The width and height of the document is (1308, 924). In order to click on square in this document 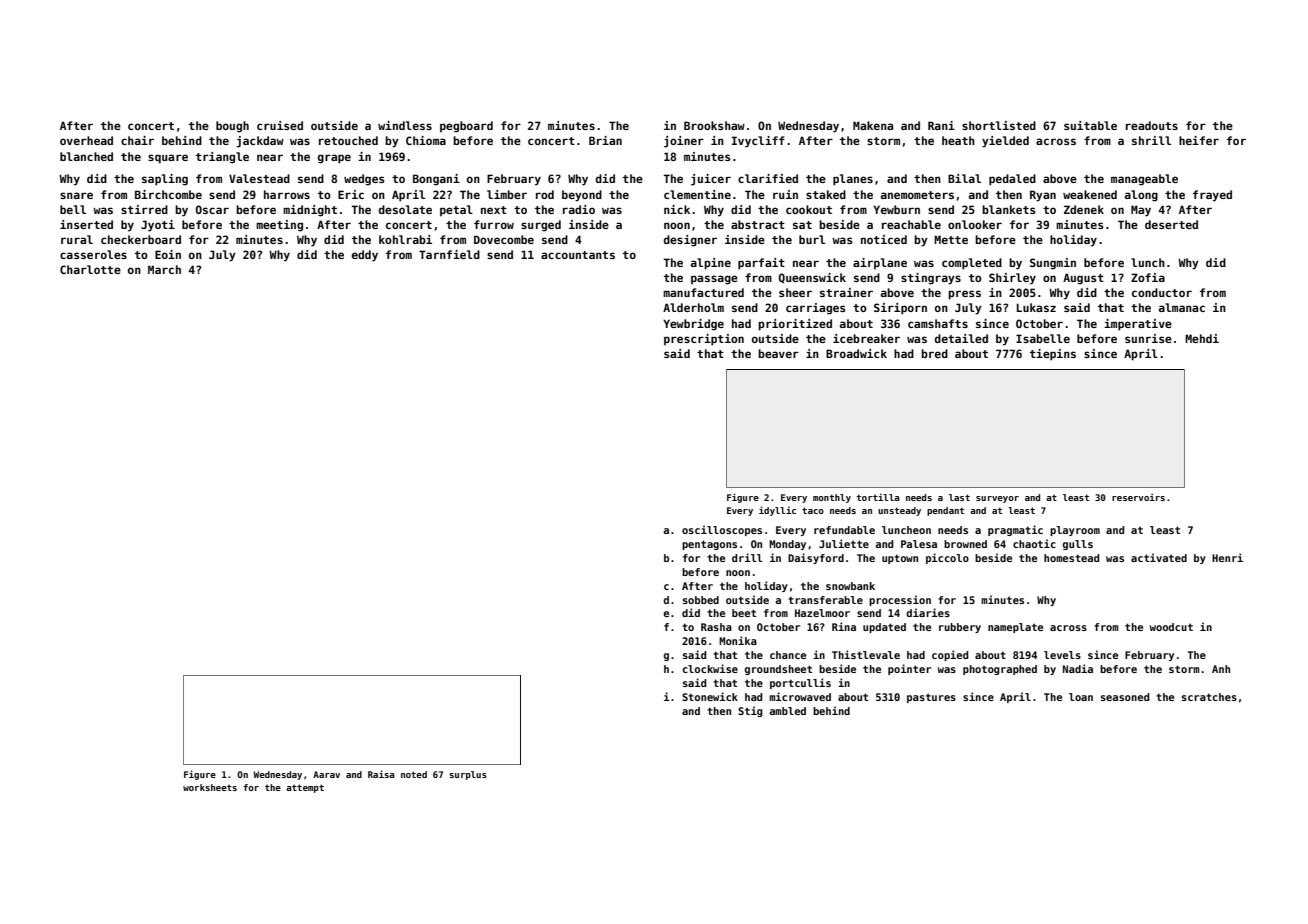, I will do `click(168, 159)`.
